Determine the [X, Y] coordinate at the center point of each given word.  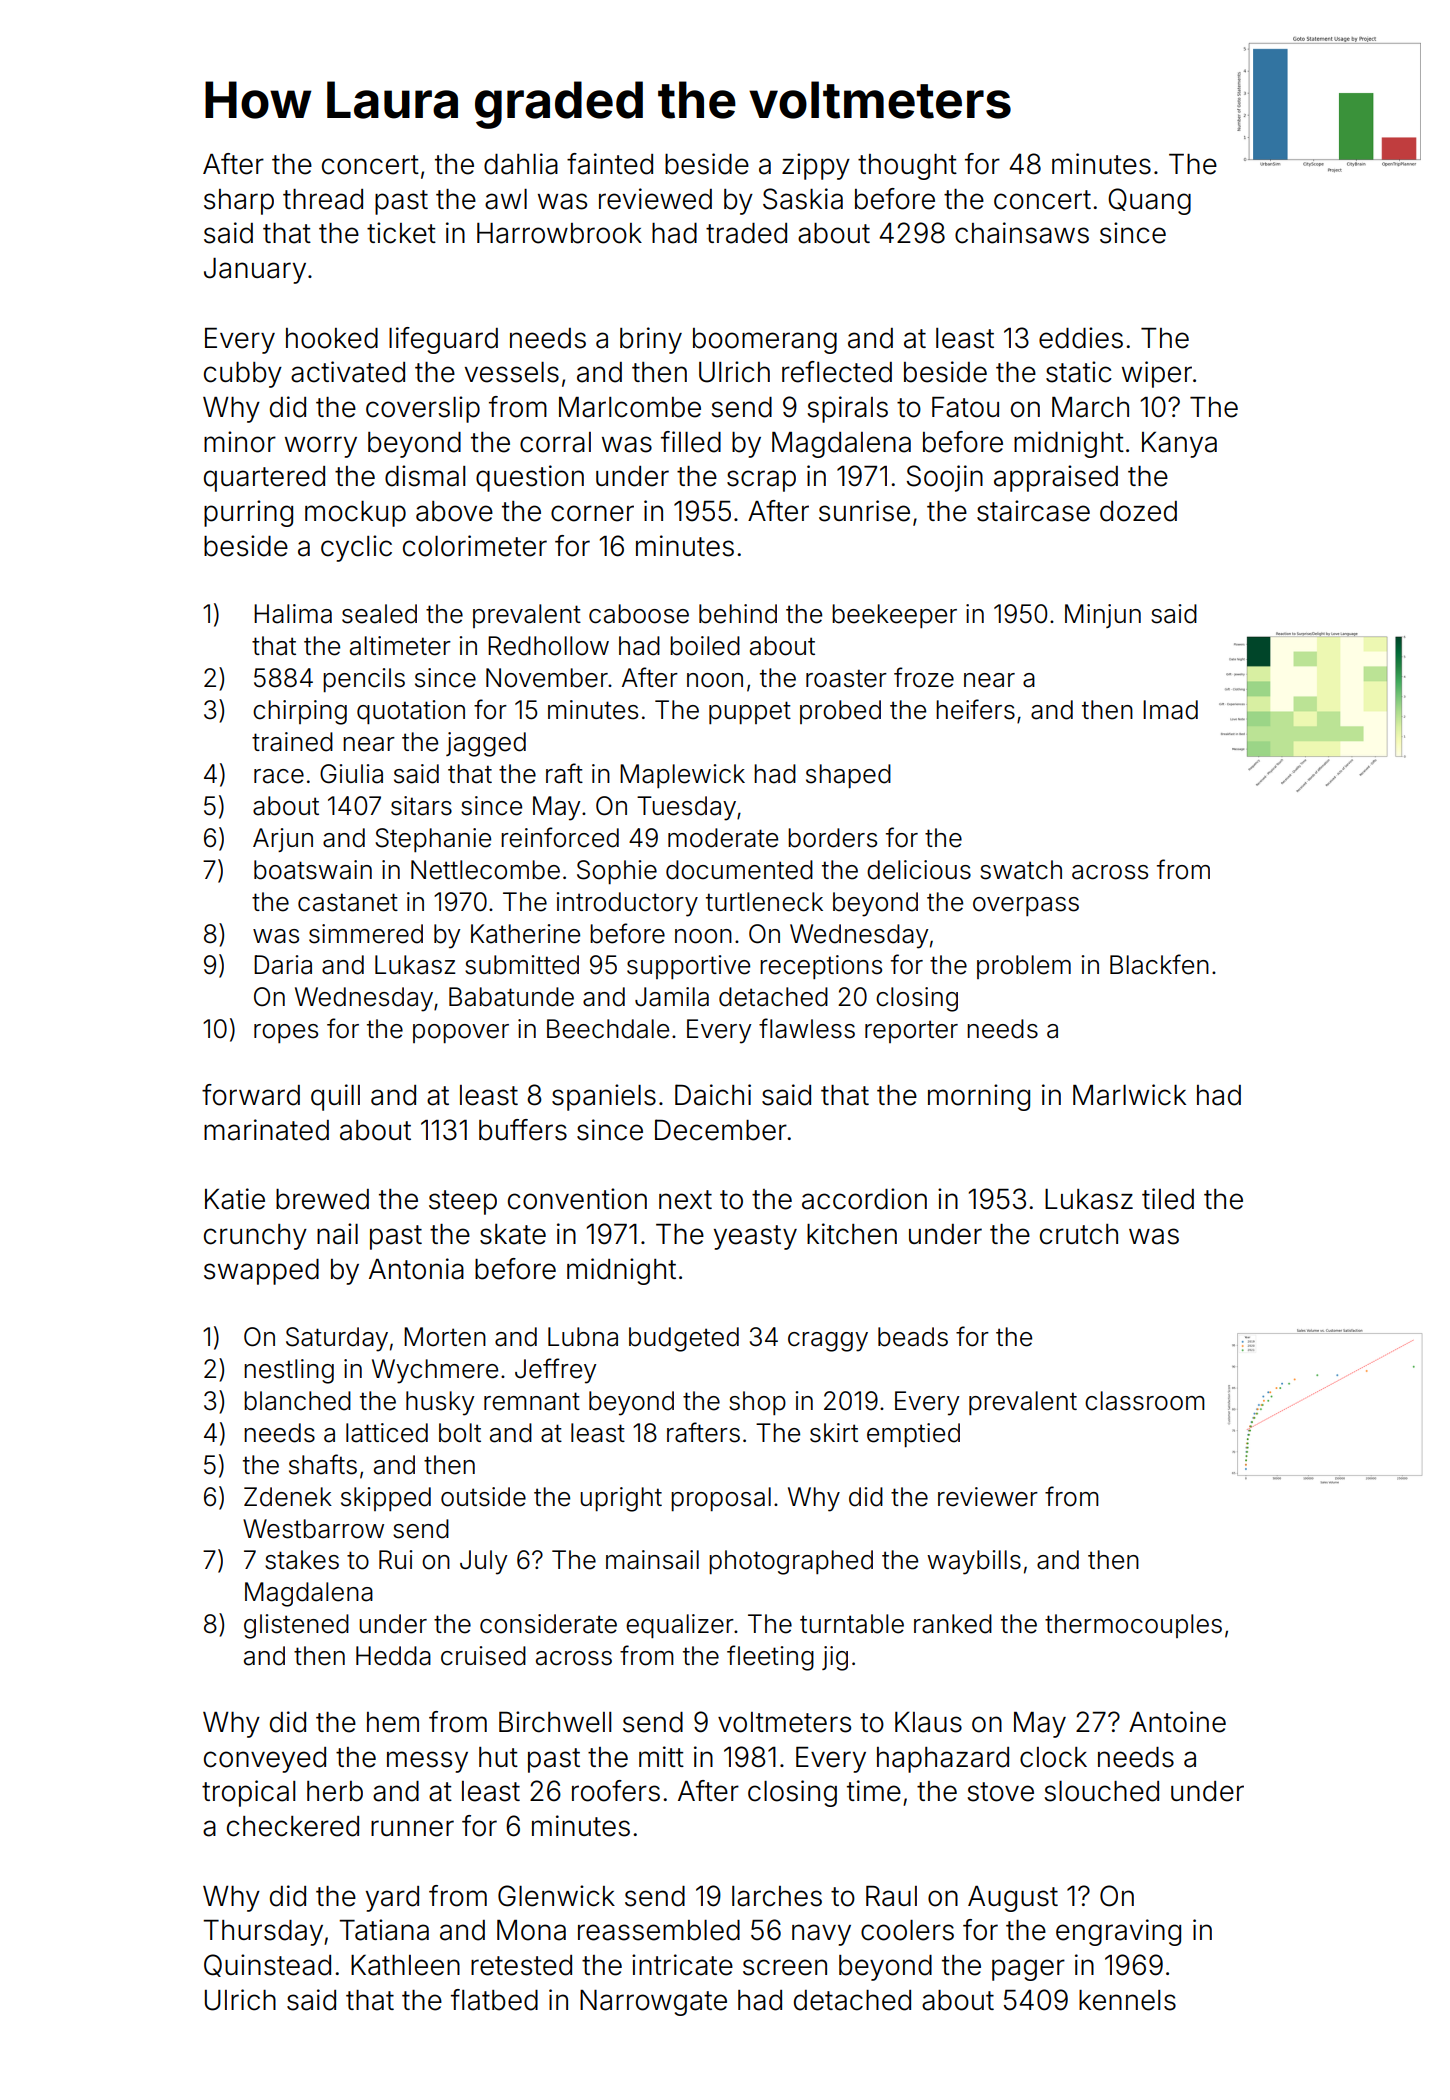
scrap [761, 481]
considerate [548, 1624]
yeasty [755, 1237]
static [1079, 372]
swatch [1021, 870]
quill [335, 1097]
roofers [616, 1791]
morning [979, 1097]
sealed [379, 614]
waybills [974, 1562]
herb [335, 1791]
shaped [848, 776]
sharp [239, 202]
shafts [323, 1464]
